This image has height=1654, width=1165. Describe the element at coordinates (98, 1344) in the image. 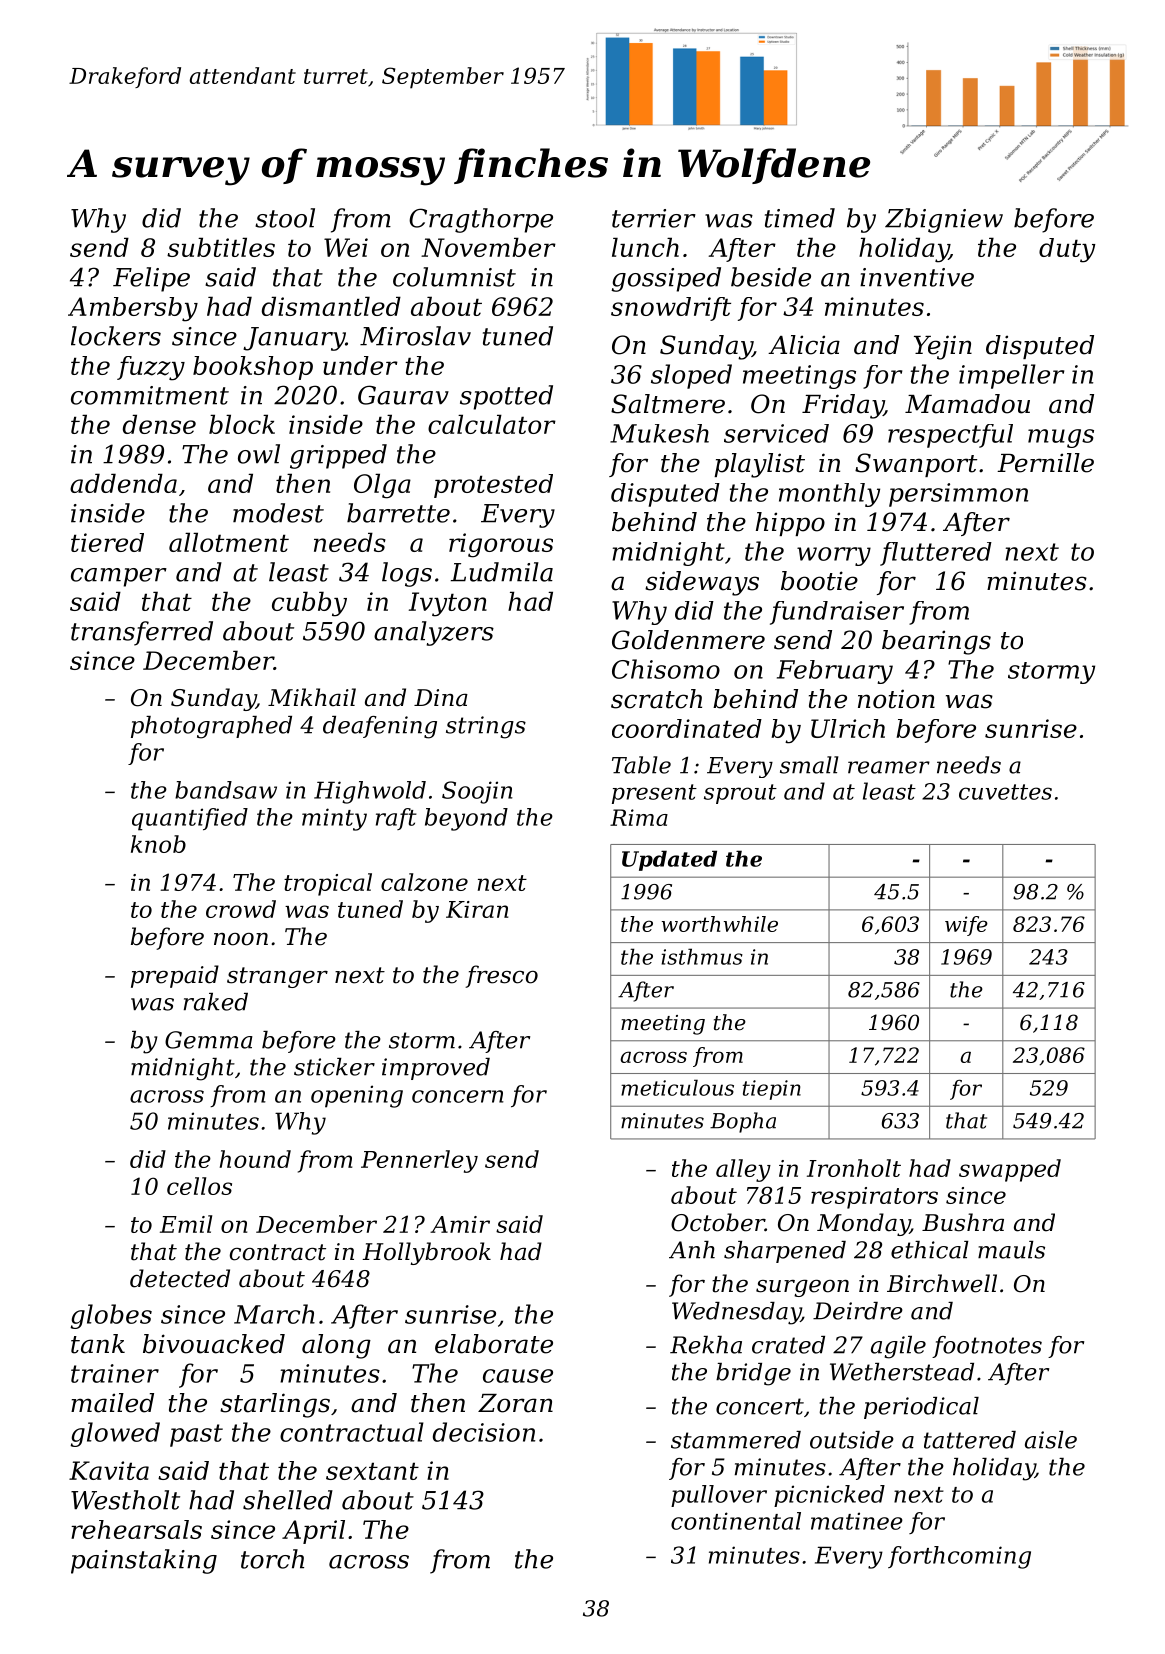

I see `tank` at that location.
